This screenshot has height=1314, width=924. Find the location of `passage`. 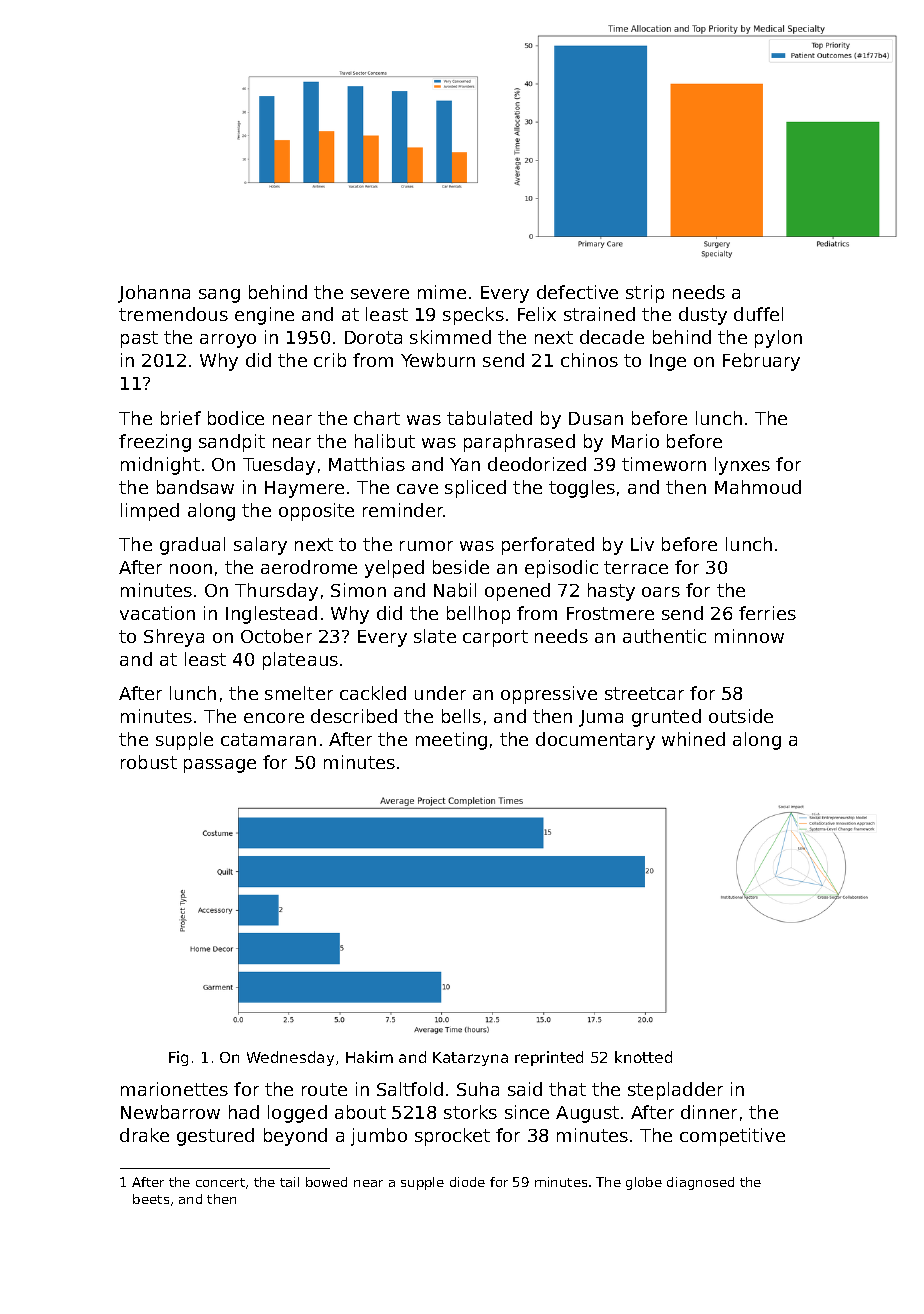

passage is located at coordinates (220, 766).
